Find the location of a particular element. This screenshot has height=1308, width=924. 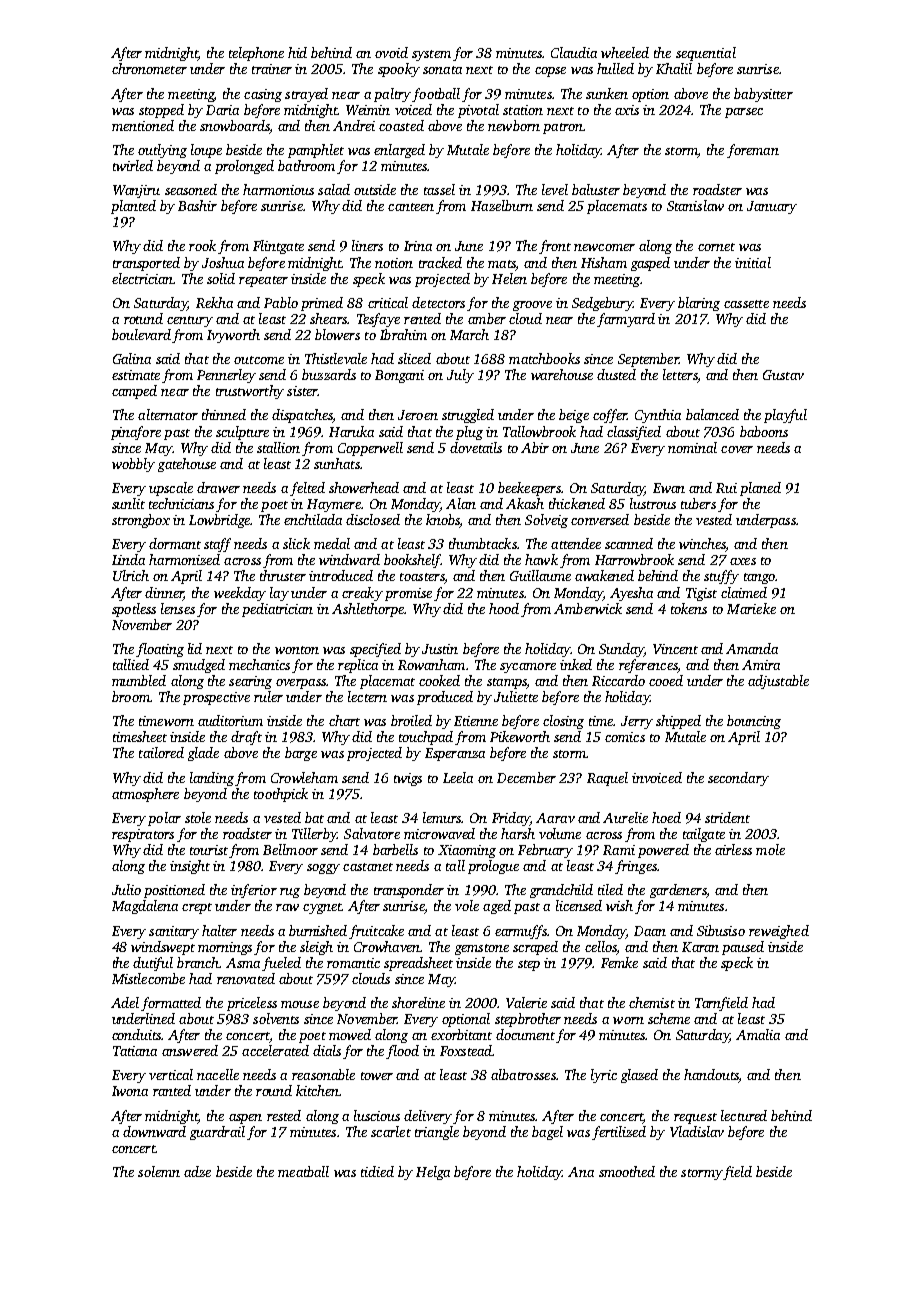

downward is located at coordinates (154, 1131).
